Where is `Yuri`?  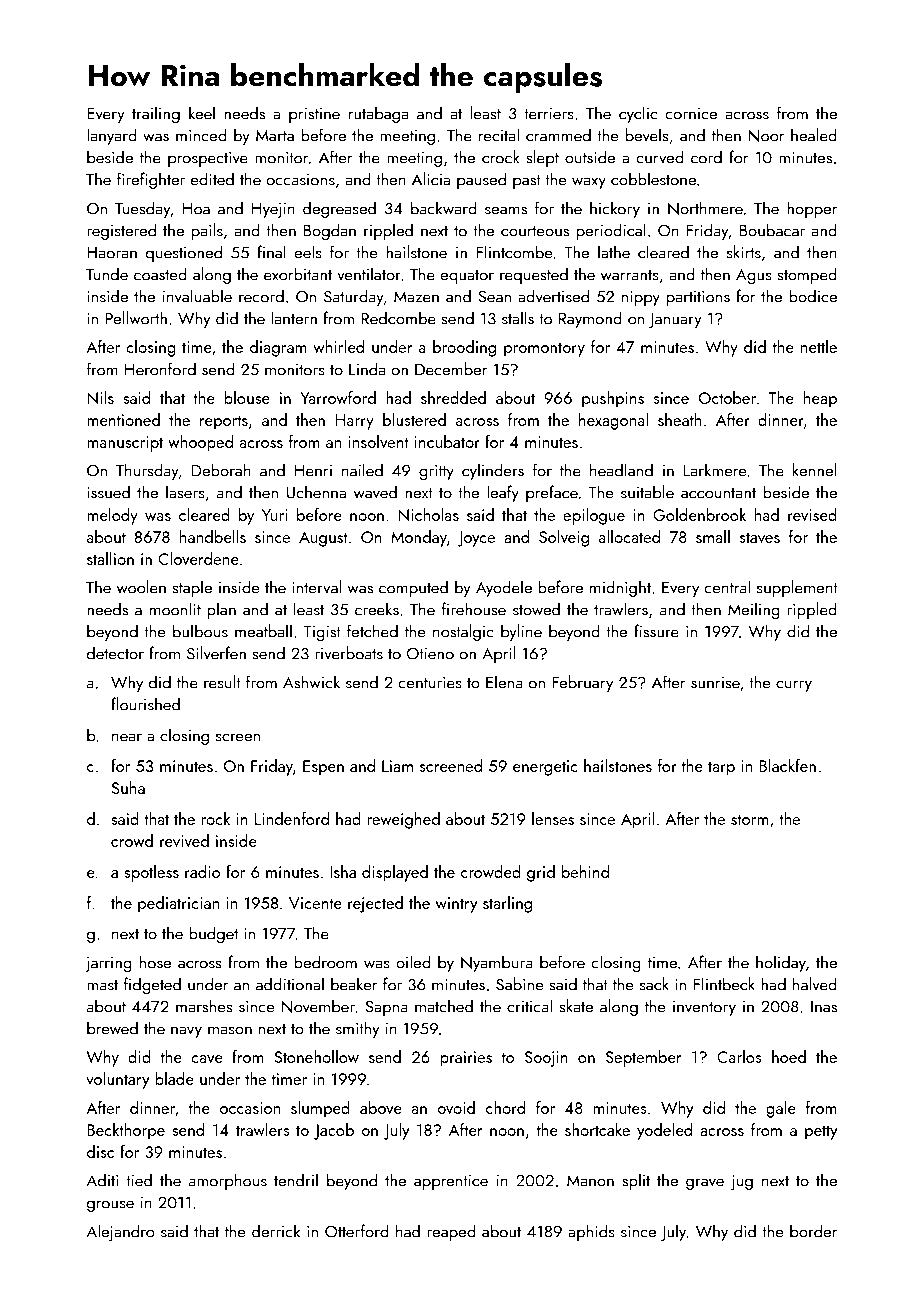 Yuri is located at coordinates (274, 515).
